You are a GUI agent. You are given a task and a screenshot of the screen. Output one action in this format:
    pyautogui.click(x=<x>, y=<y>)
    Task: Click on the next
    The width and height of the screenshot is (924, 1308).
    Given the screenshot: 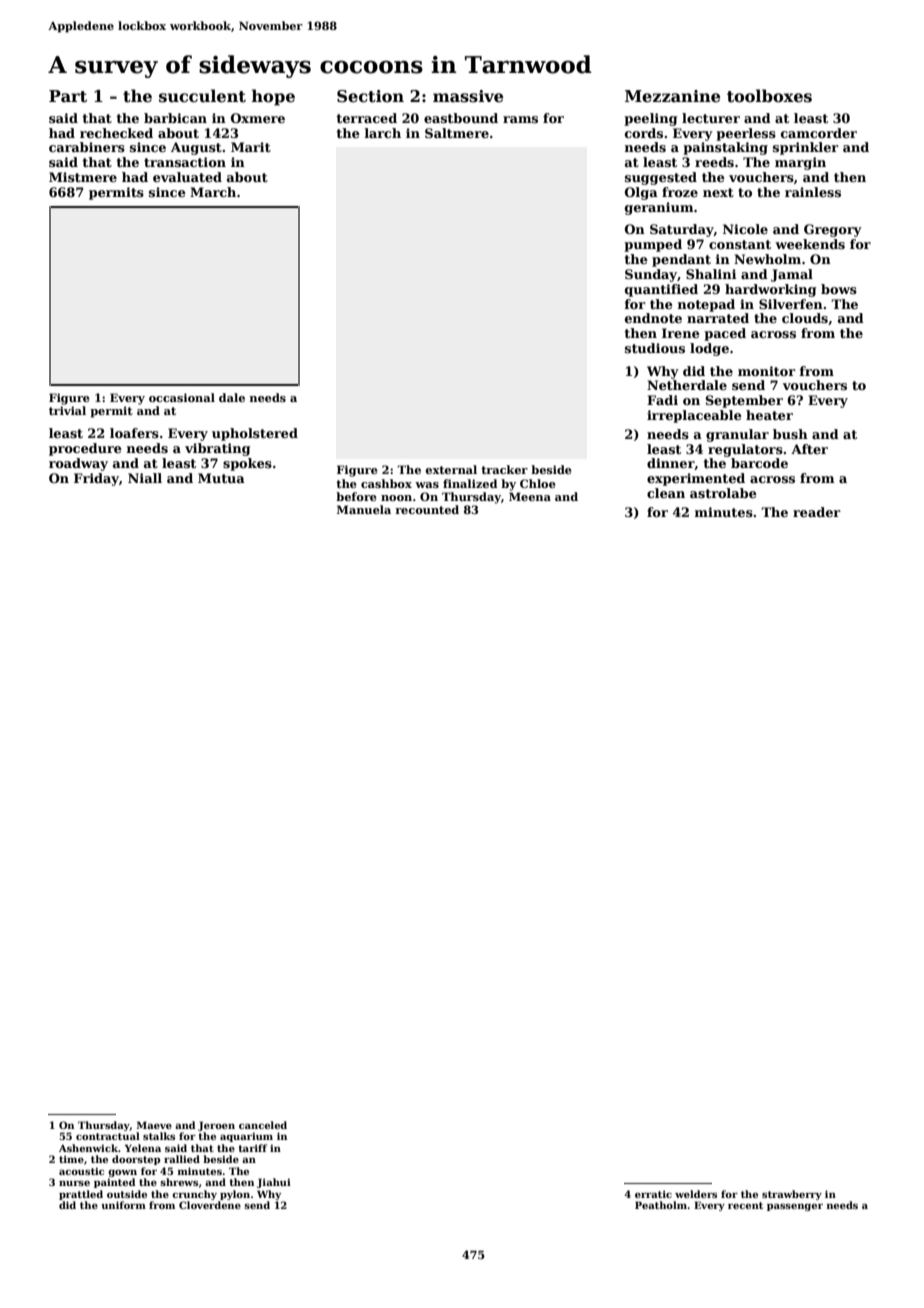 What is the action you would take?
    pyautogui.click(x=718, y=192)
